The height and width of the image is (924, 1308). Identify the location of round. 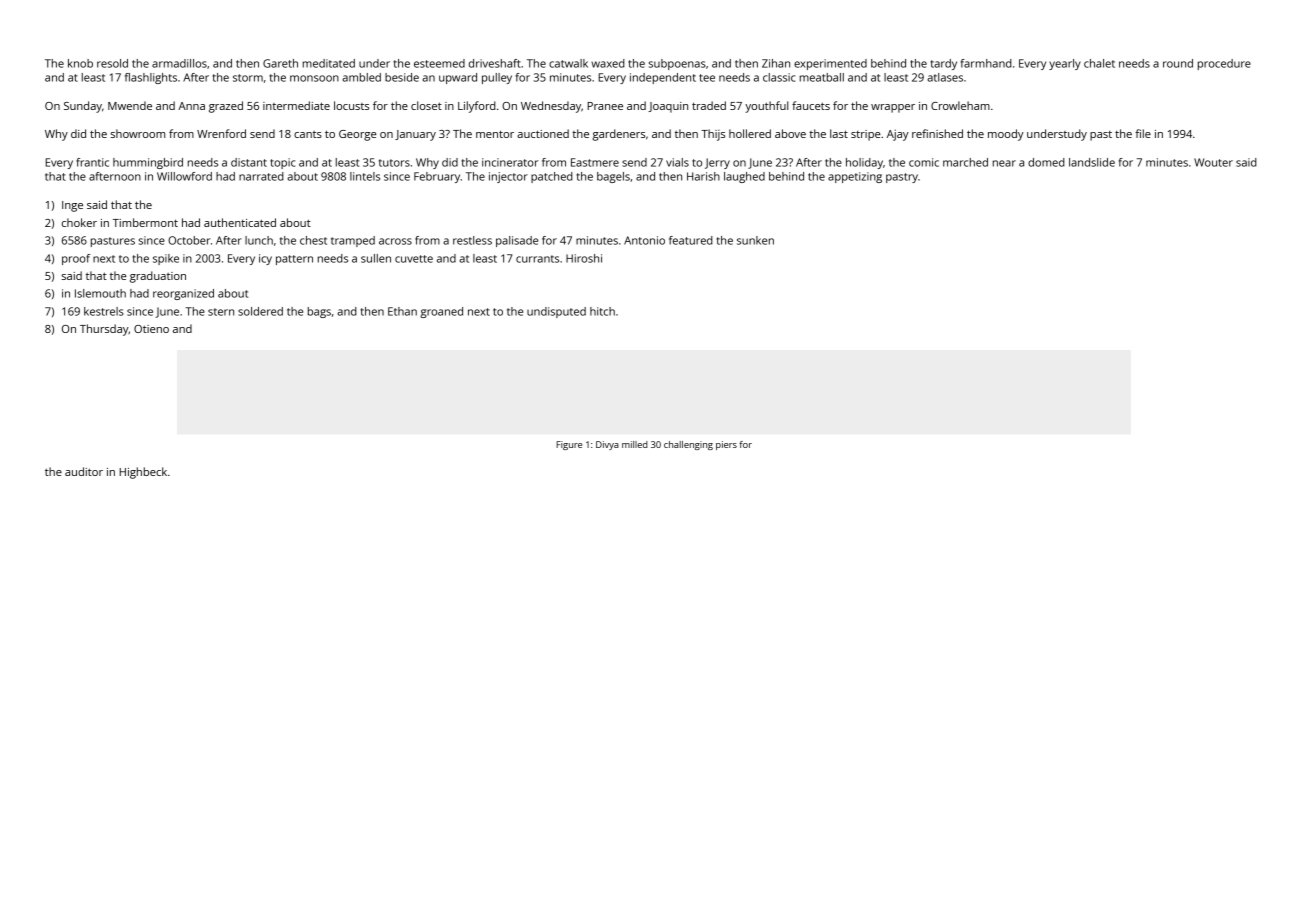
(1178, 63).
